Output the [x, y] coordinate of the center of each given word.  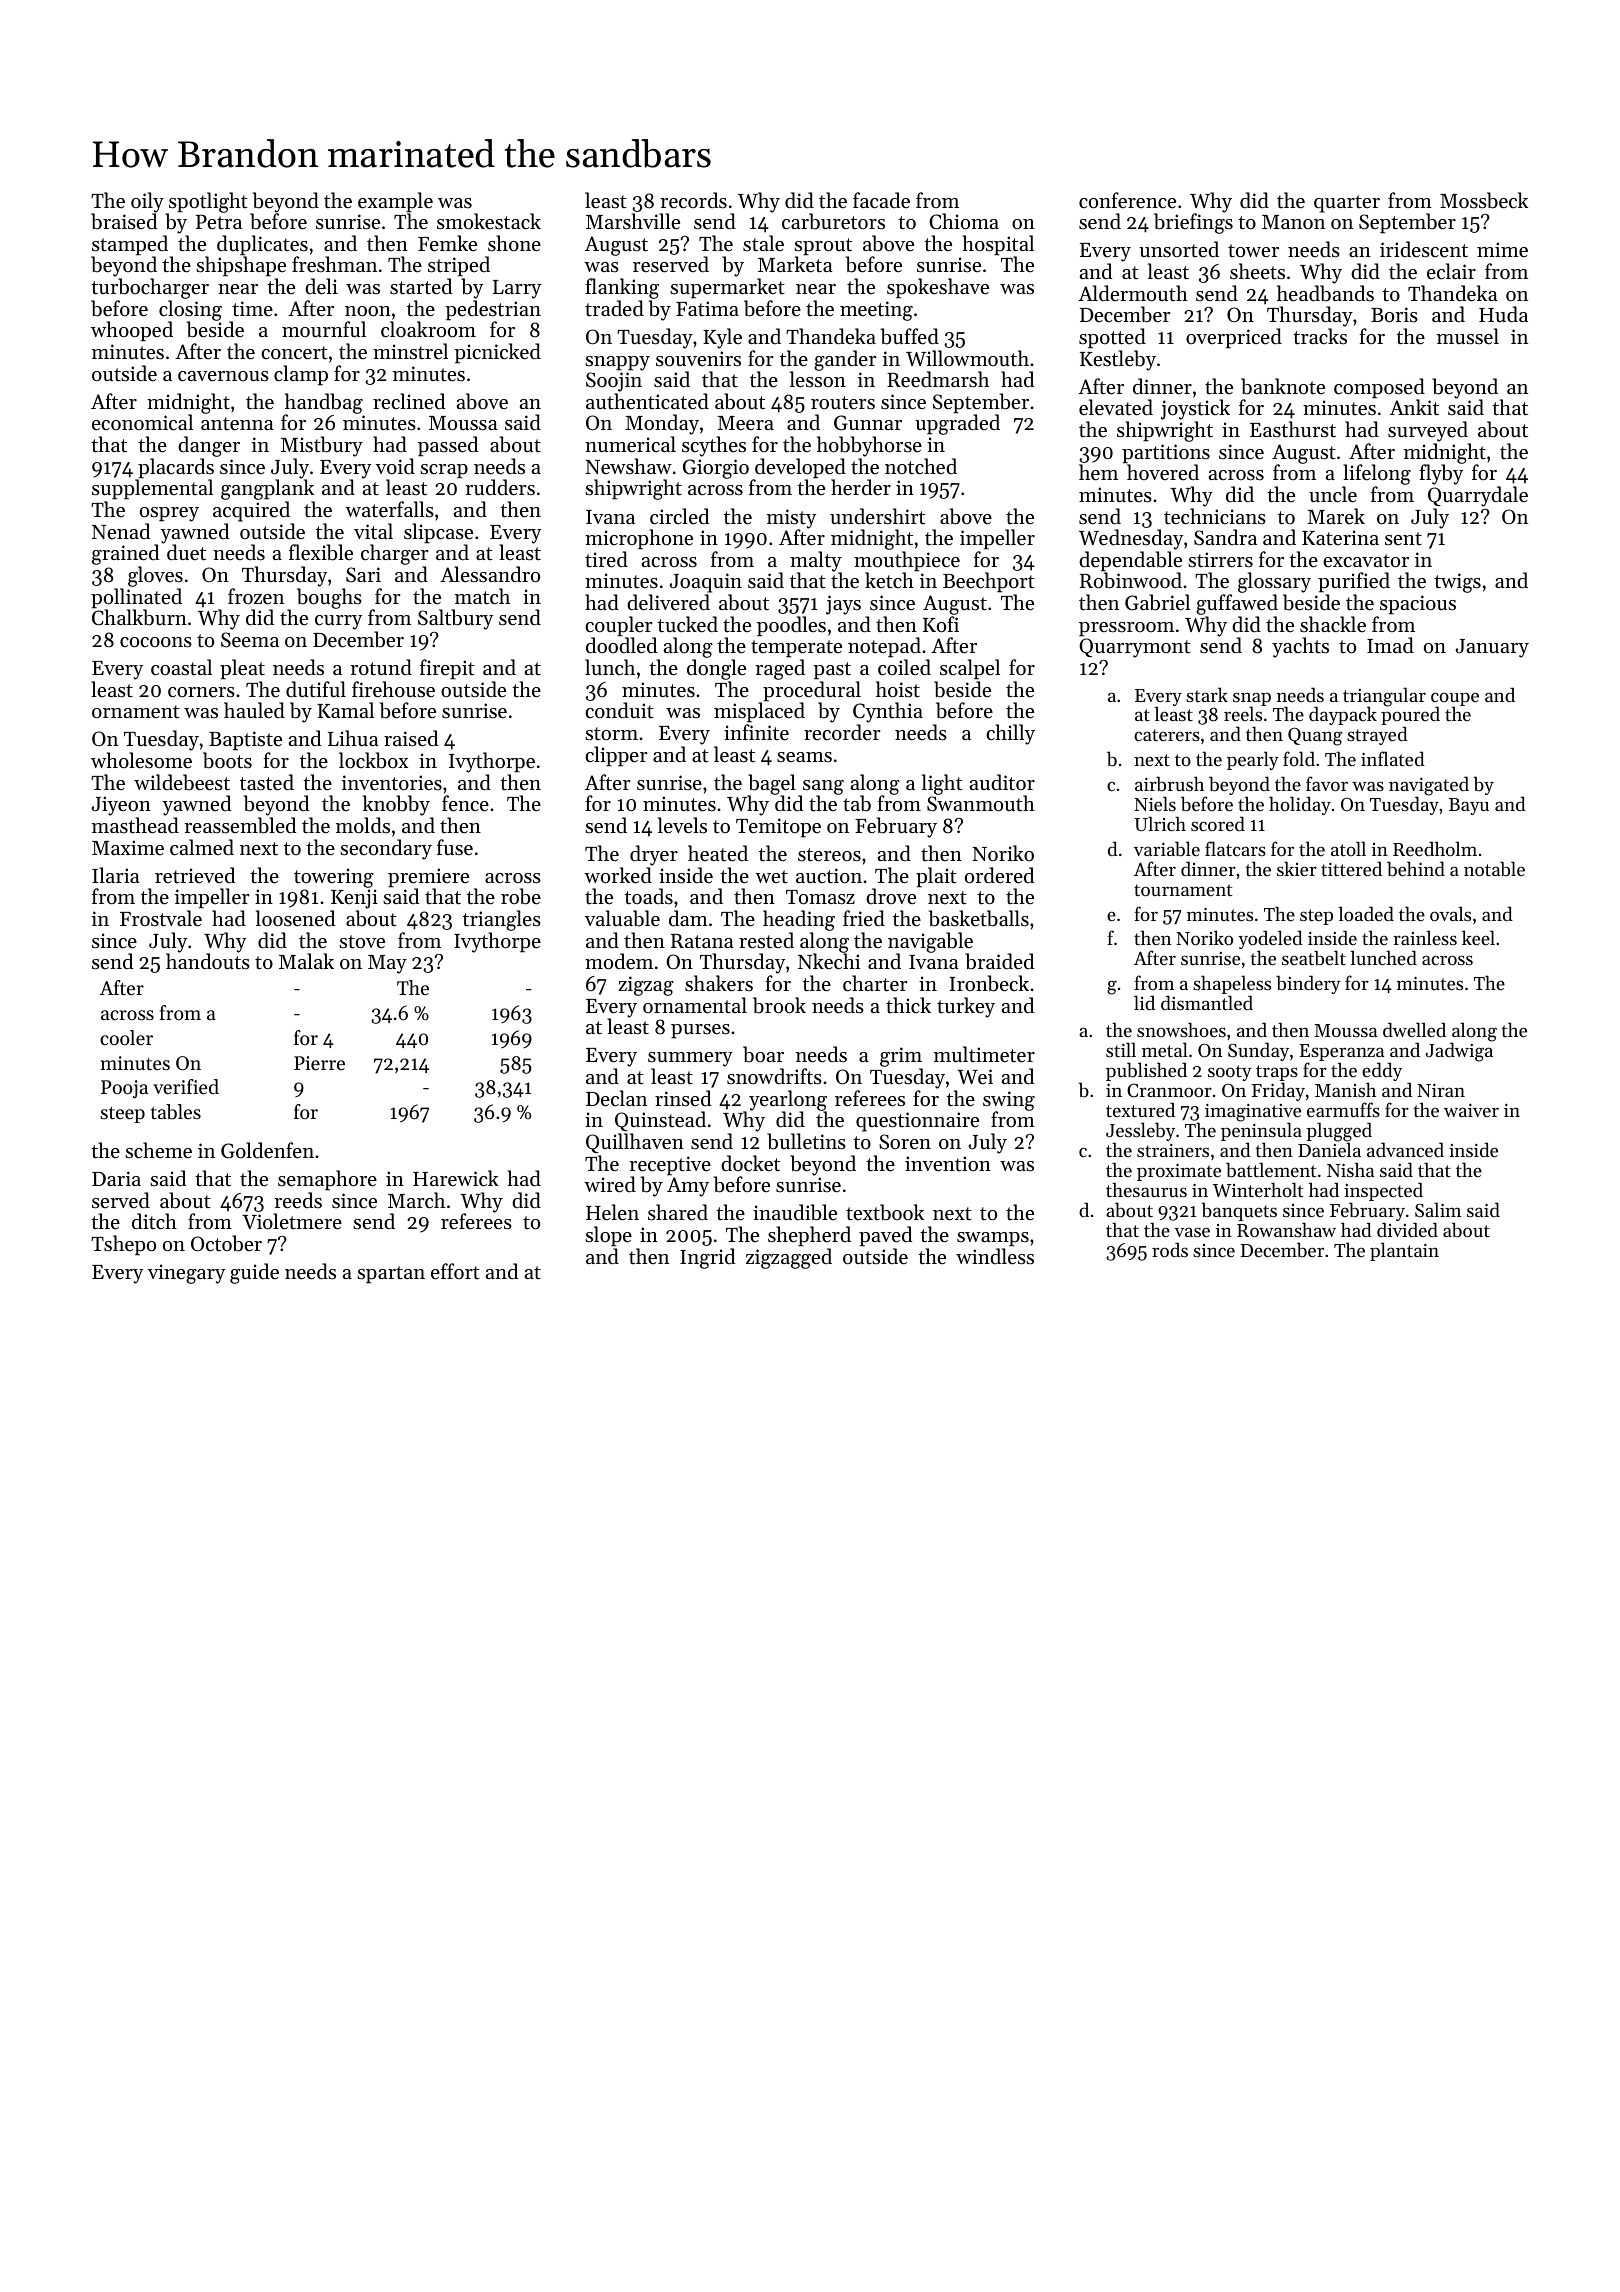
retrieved [195, 875]
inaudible [795, 1212]
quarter [1347, 204]
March [416, 1200]
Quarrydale [1478, 496]
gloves [155, 576]
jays [843, 605]
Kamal [345, 710]
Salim [1438, 1209]
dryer [654, 855]
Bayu [1469, 806]
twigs [1457, 583]
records [693, 200]
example [395, 202]
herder [861, 487]
